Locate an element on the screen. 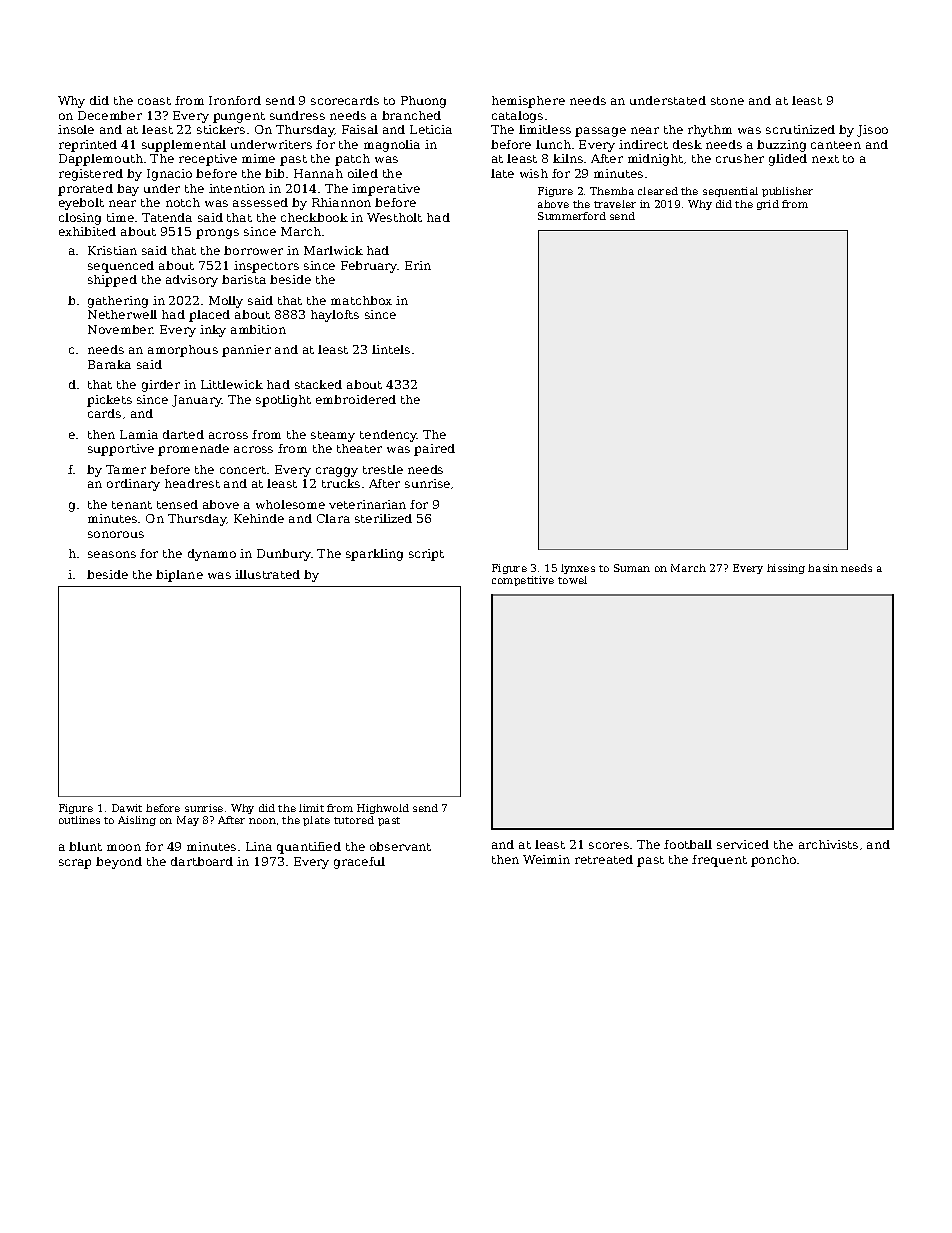 The height and width of the screenshot is (1233, 952). stone is located at coordinates (727, 101).
